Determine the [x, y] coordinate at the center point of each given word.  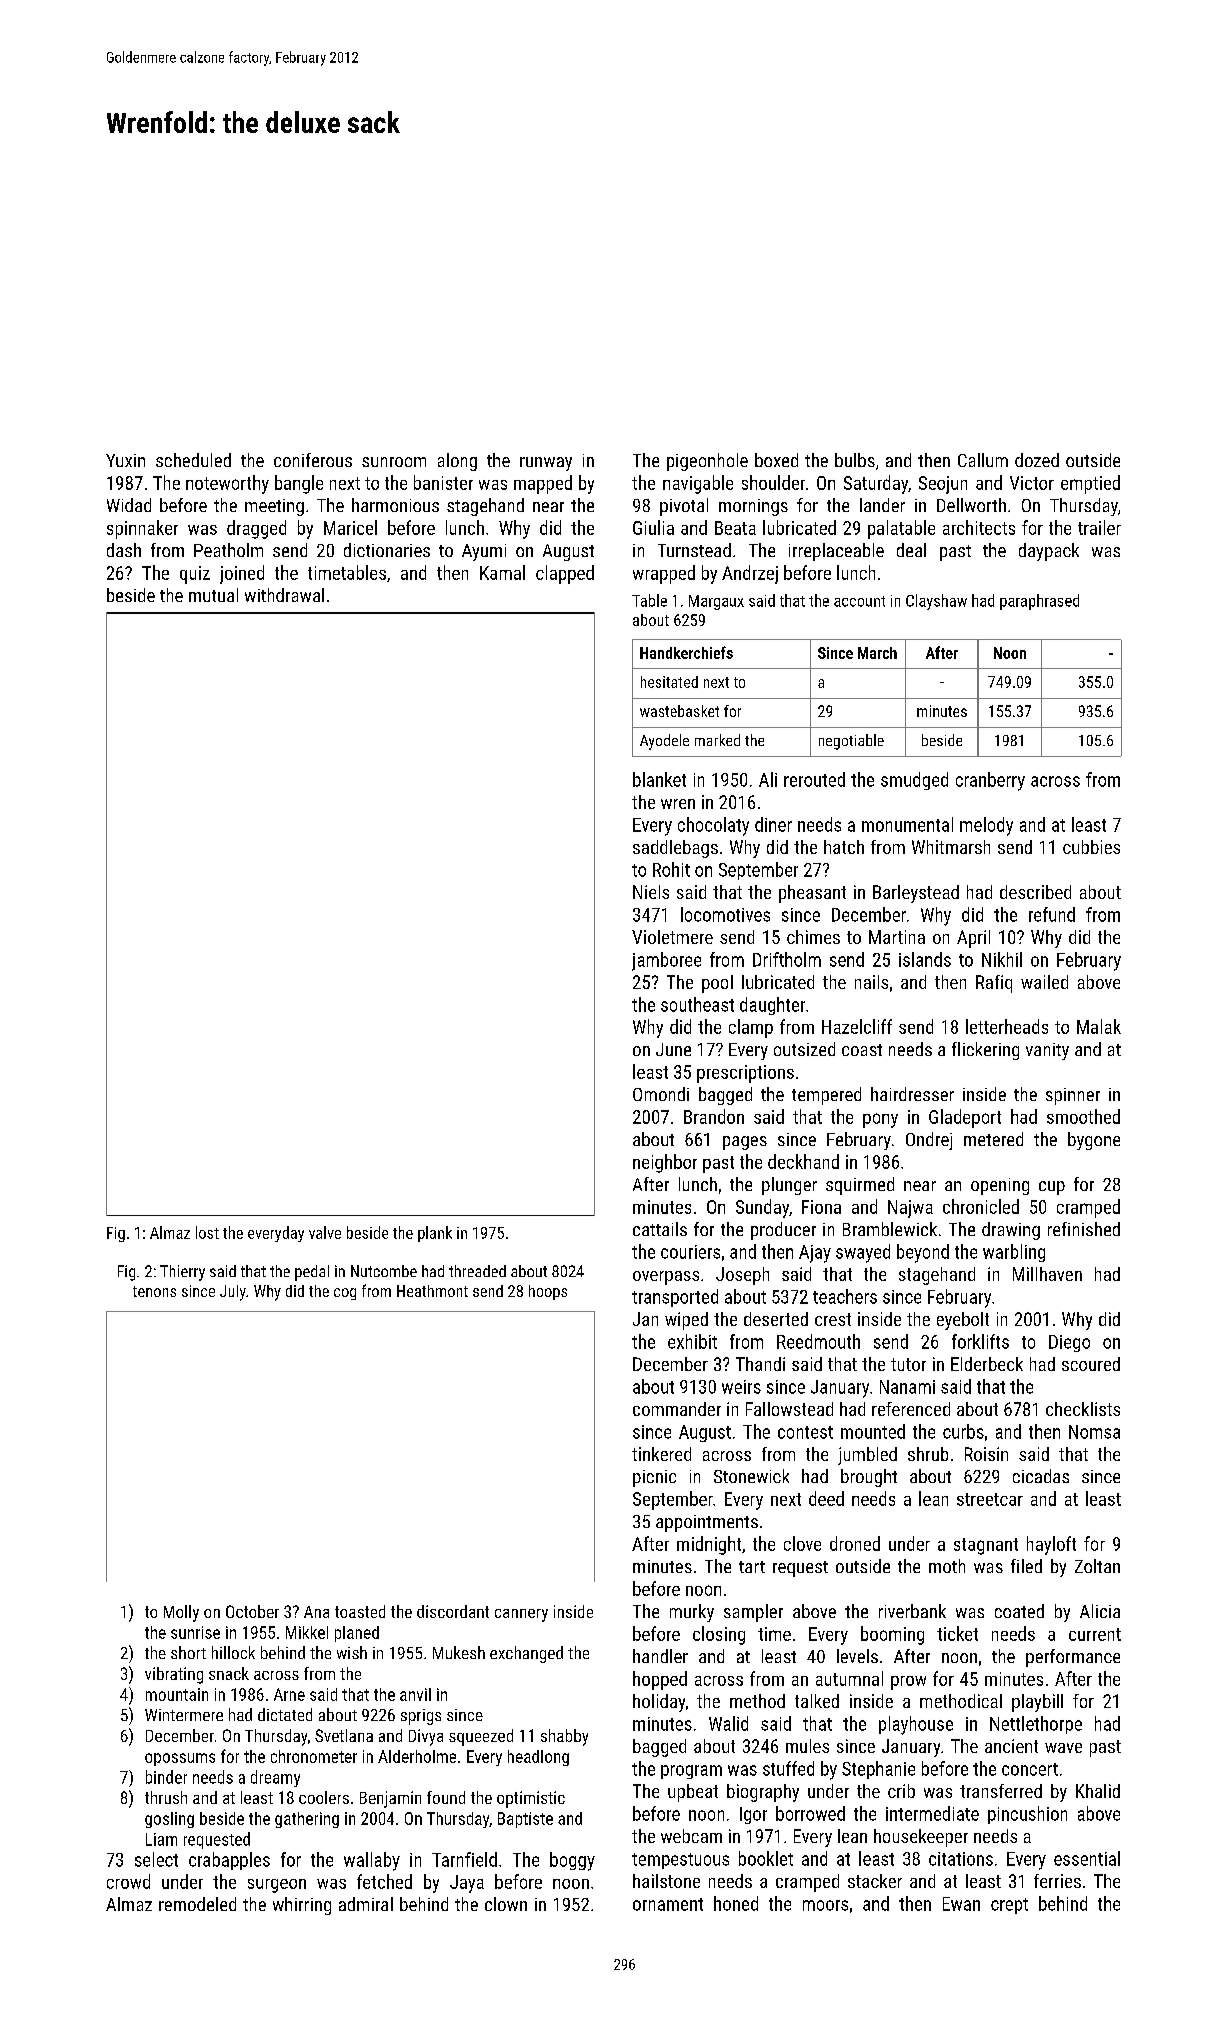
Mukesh [459, 1652]
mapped [543, 484]
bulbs [855, 460]
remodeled [197, 1904]
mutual [213, 595]
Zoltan [1097, 1566]
